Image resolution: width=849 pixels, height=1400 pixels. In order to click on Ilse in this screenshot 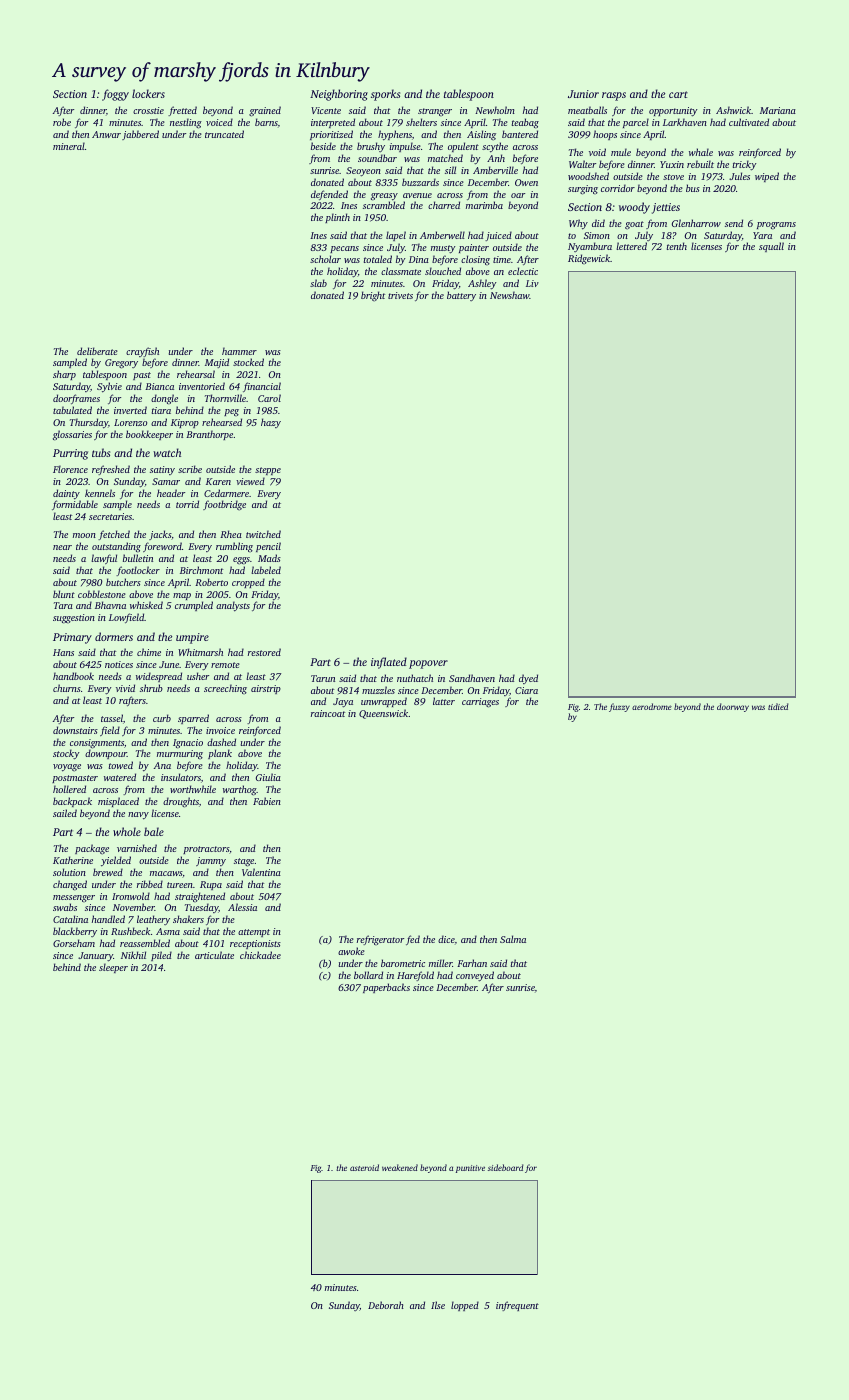, I will do `click(438, 1305)`.
